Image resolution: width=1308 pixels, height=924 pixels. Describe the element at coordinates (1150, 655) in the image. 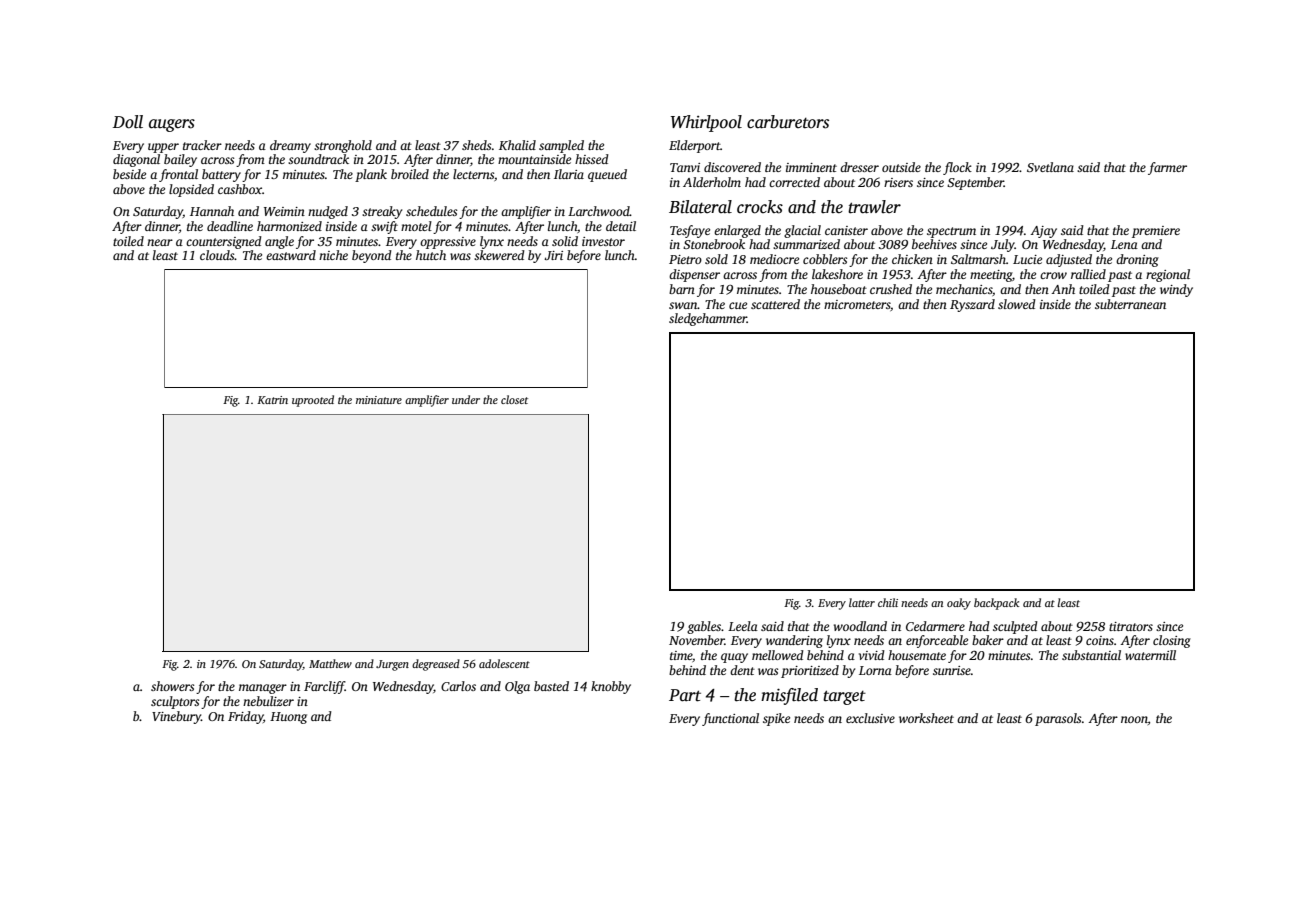

I see `watermill` at that location.
